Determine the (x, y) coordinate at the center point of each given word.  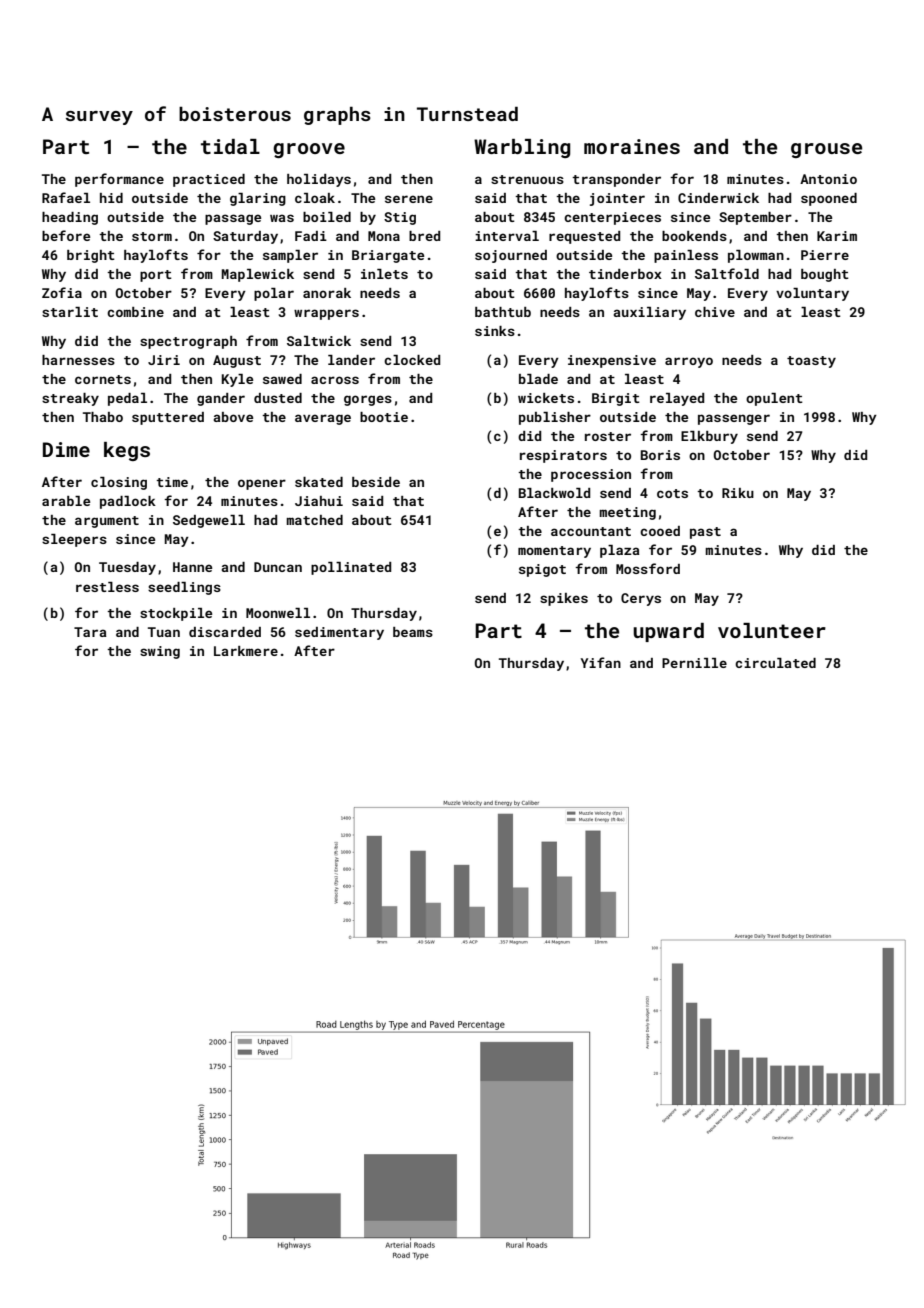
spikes (564, 599)
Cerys (641, 599)
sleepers (74, 540)
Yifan (601, 662)
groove (309, 150)
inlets (384, 274)
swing (160, 652)
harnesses (78, 360)
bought (825, 275)
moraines (632, 146)
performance (119, 180)
